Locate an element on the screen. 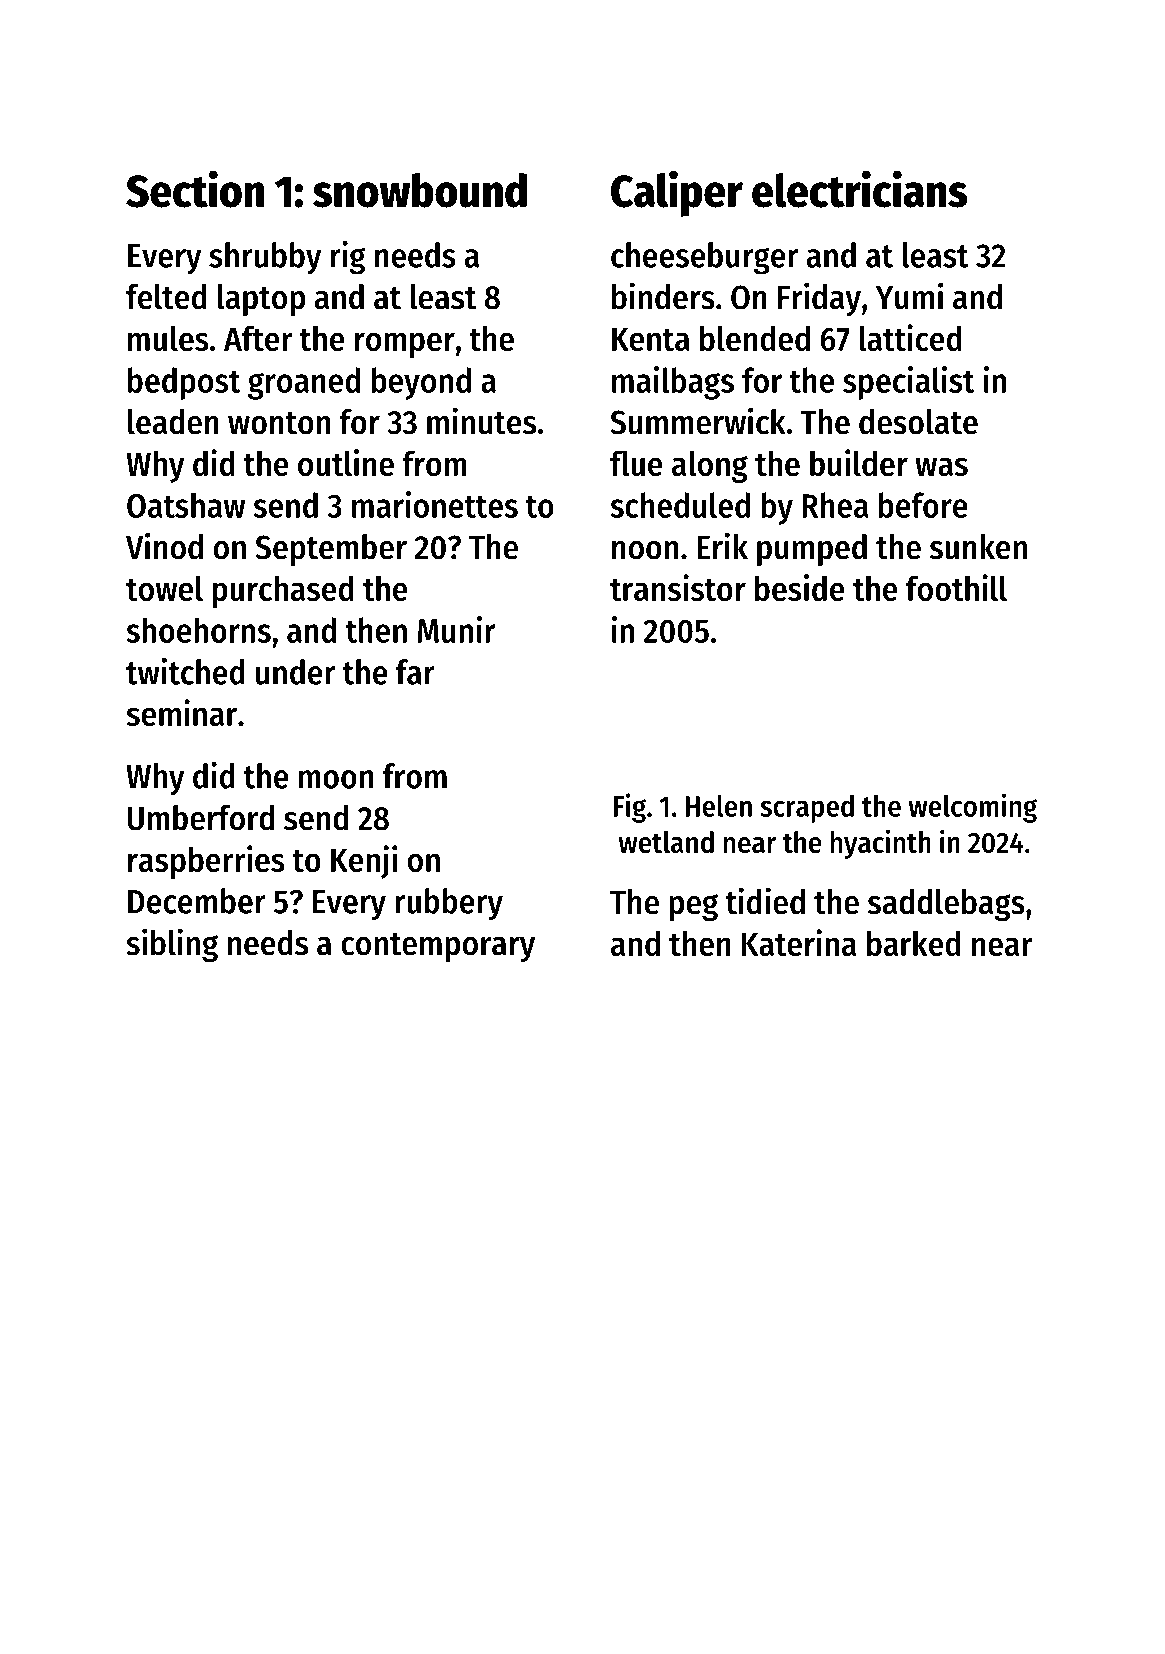  mailbags is located at coordinates (673, 383).
